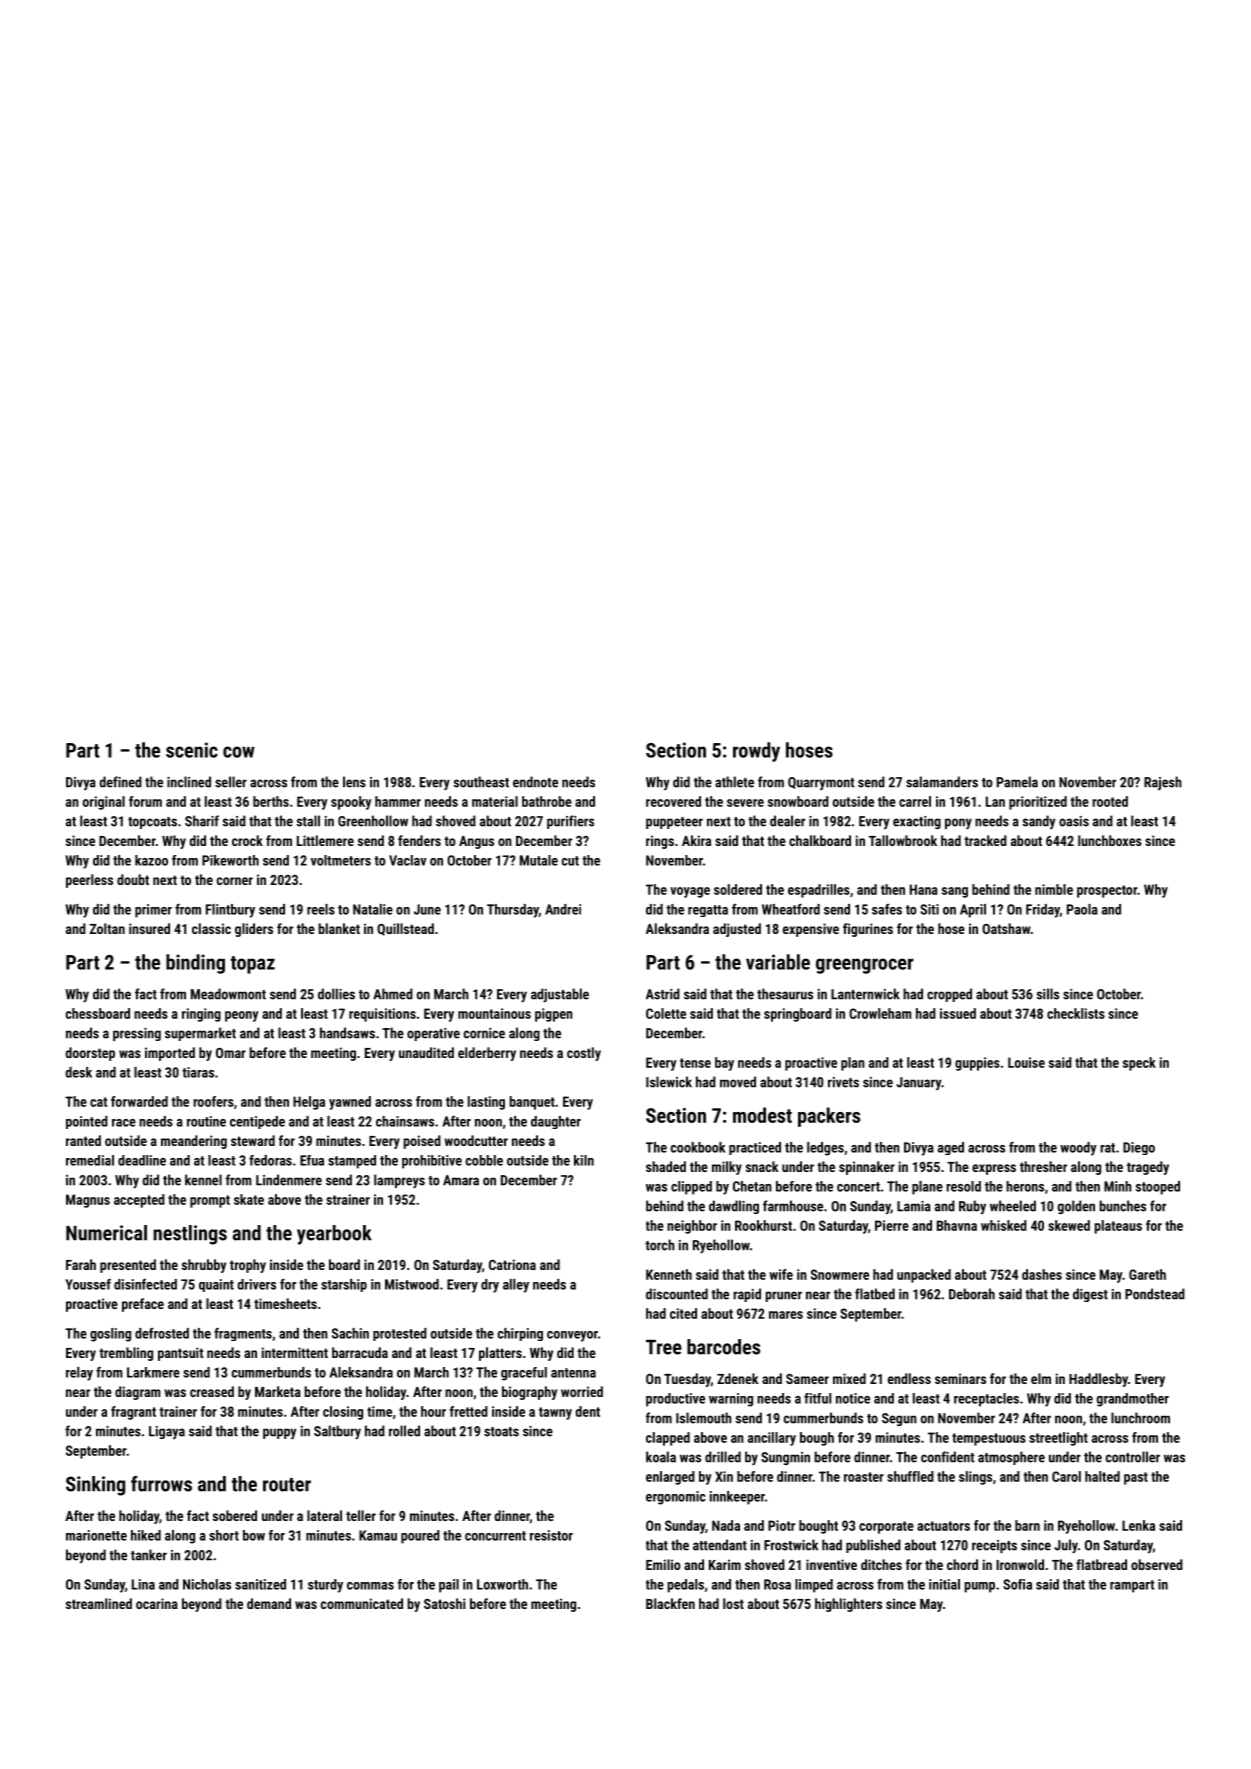  I want to click on fragments, so click(243, 1334).
